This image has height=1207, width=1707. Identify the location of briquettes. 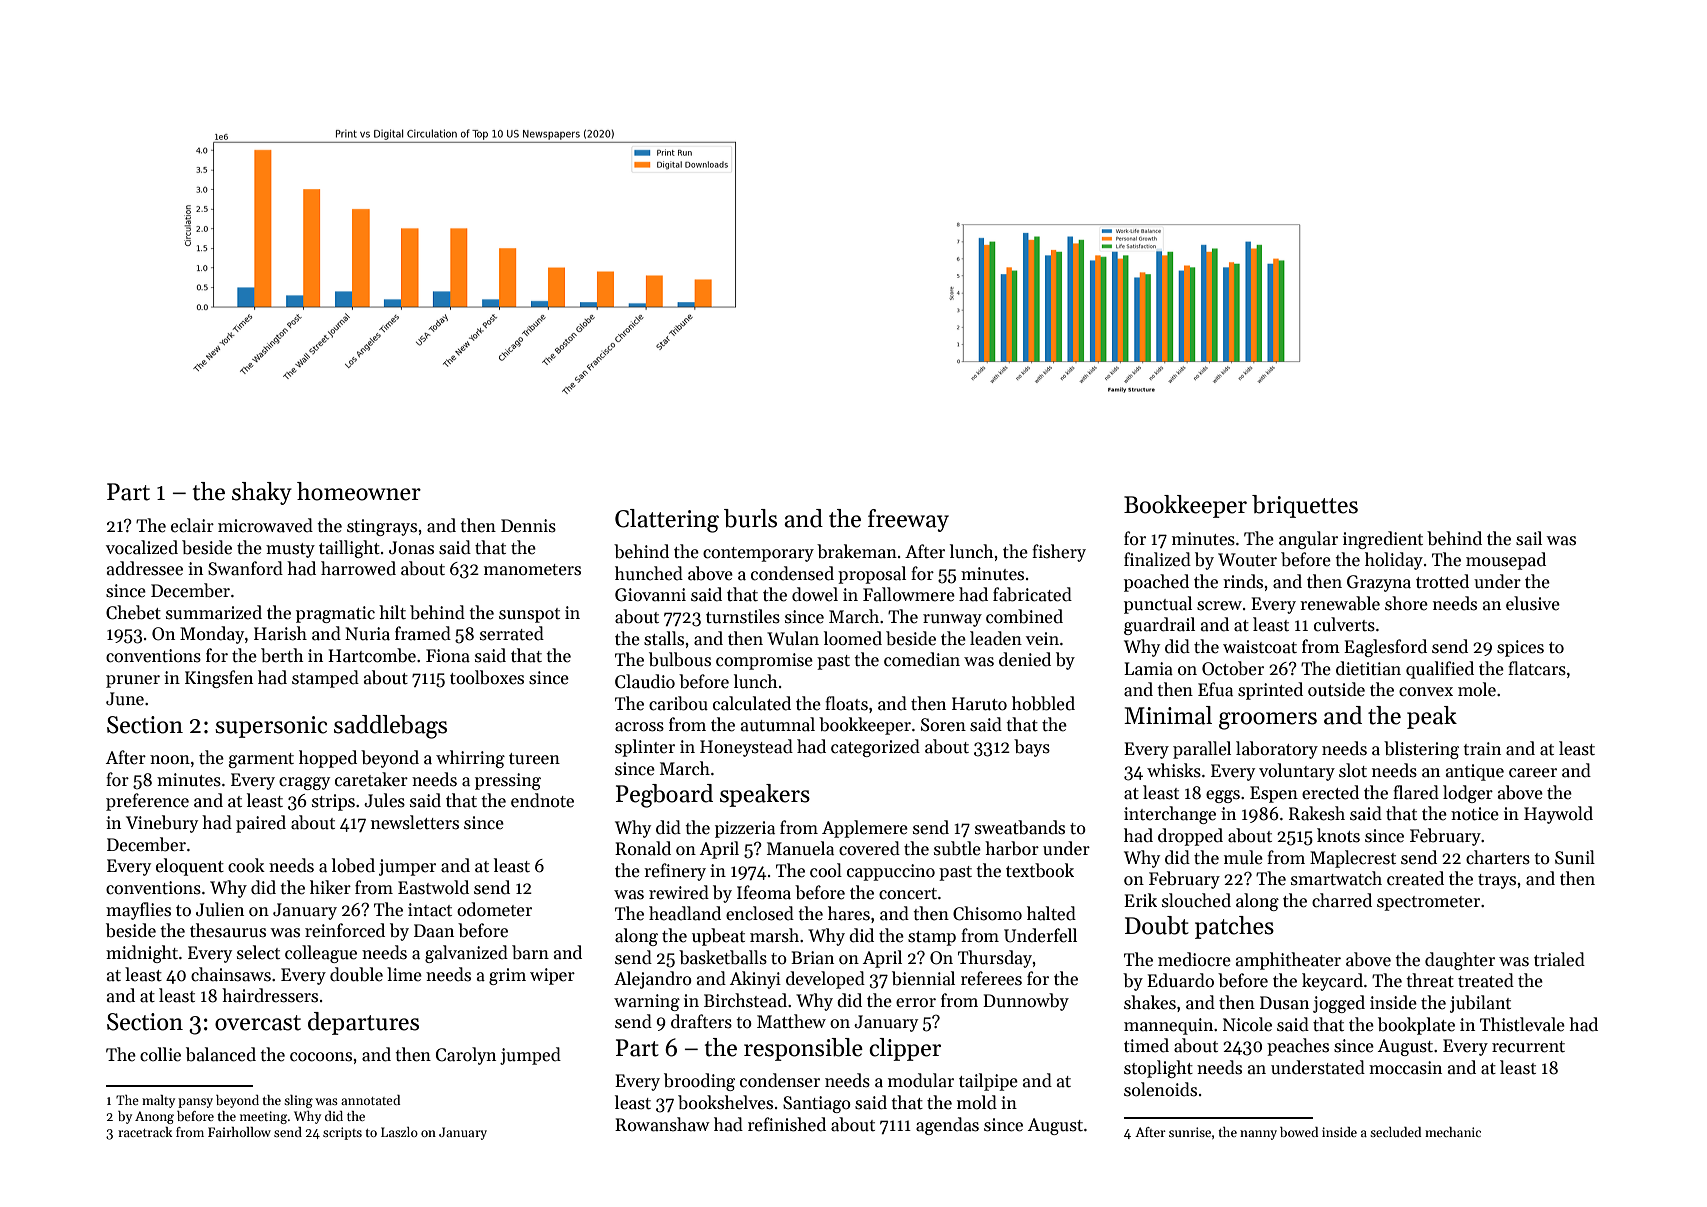
(1305, 506).
